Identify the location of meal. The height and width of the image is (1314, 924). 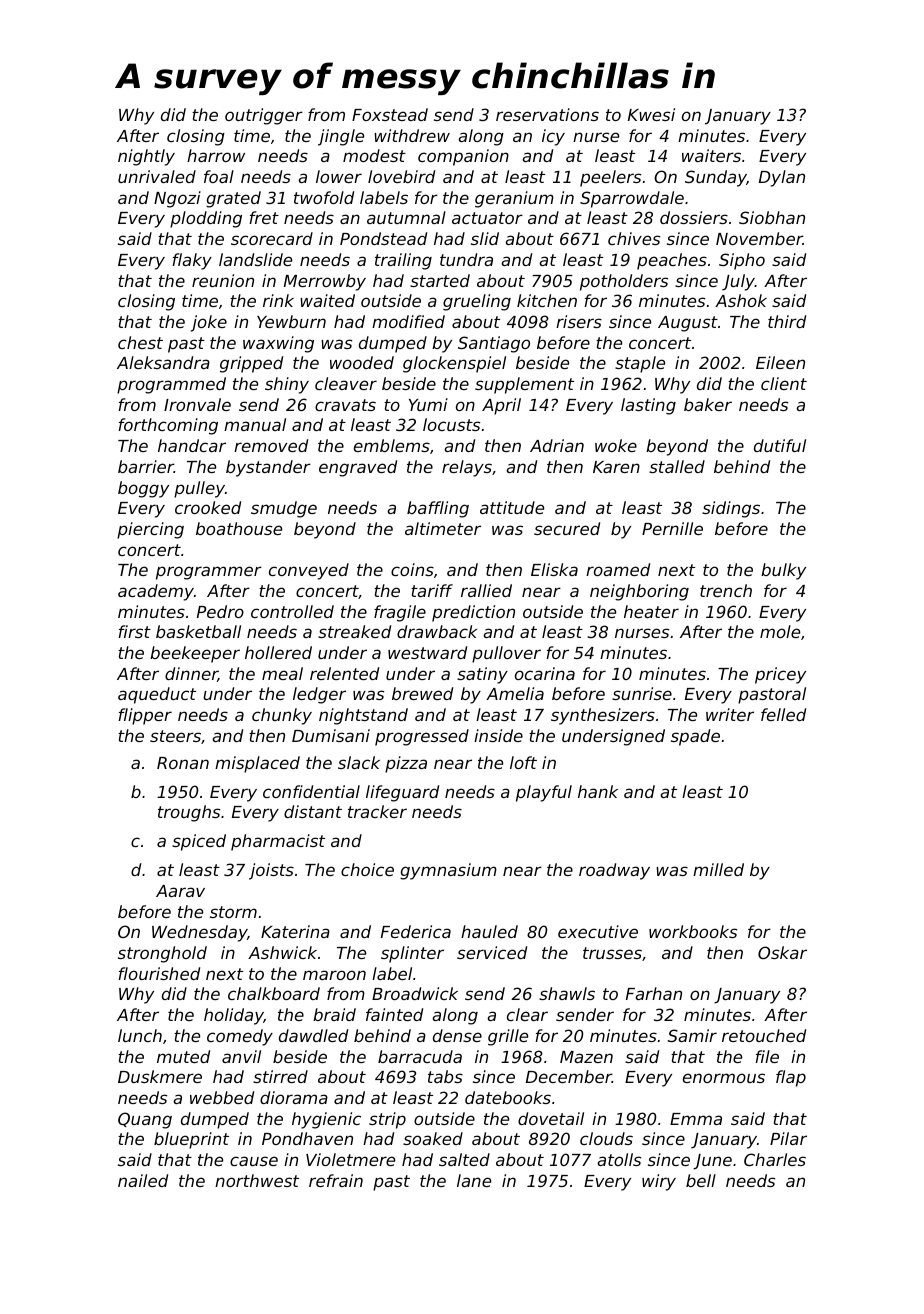
(282, 673).
